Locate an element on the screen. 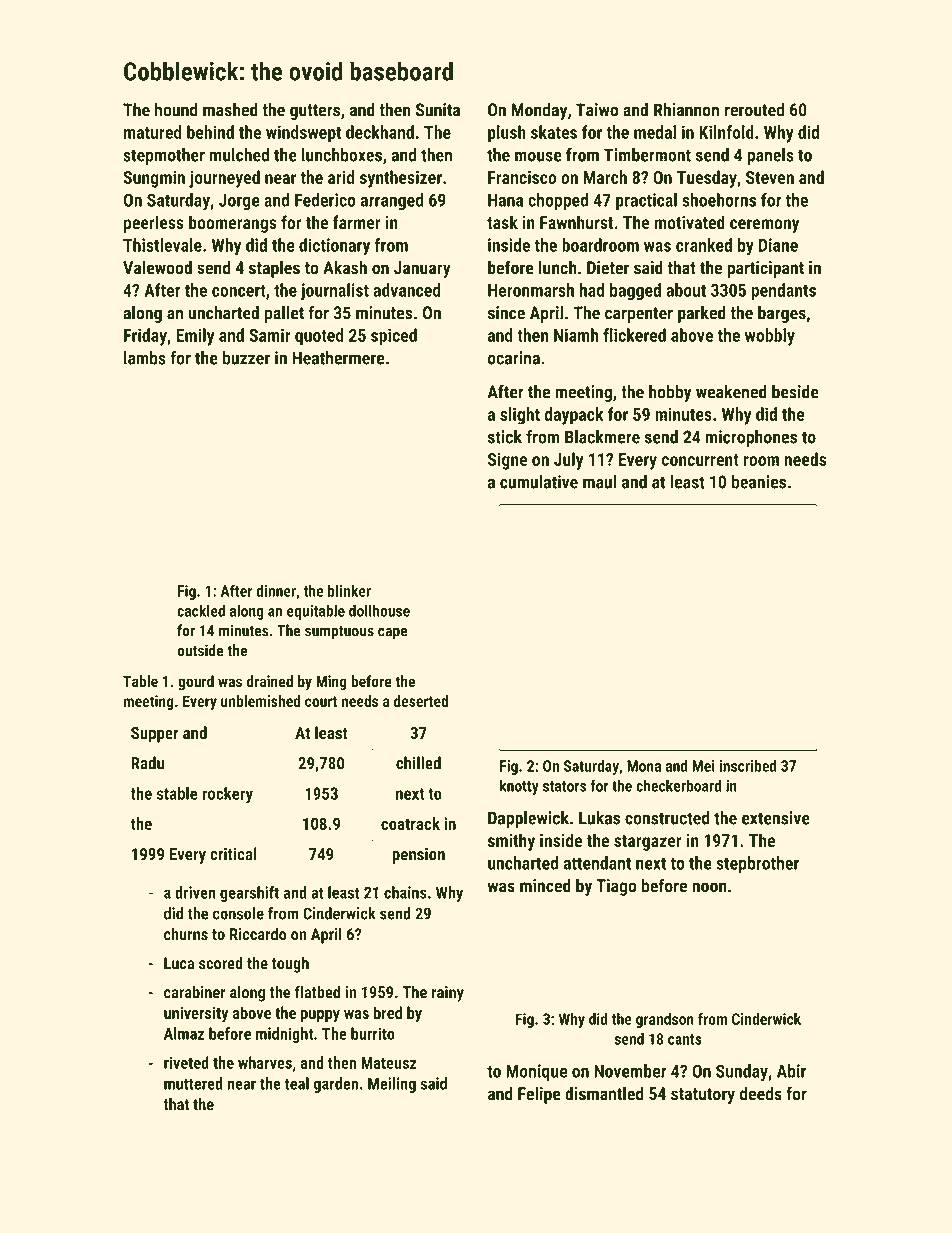  beanies is located at coordinates (759, 482).
